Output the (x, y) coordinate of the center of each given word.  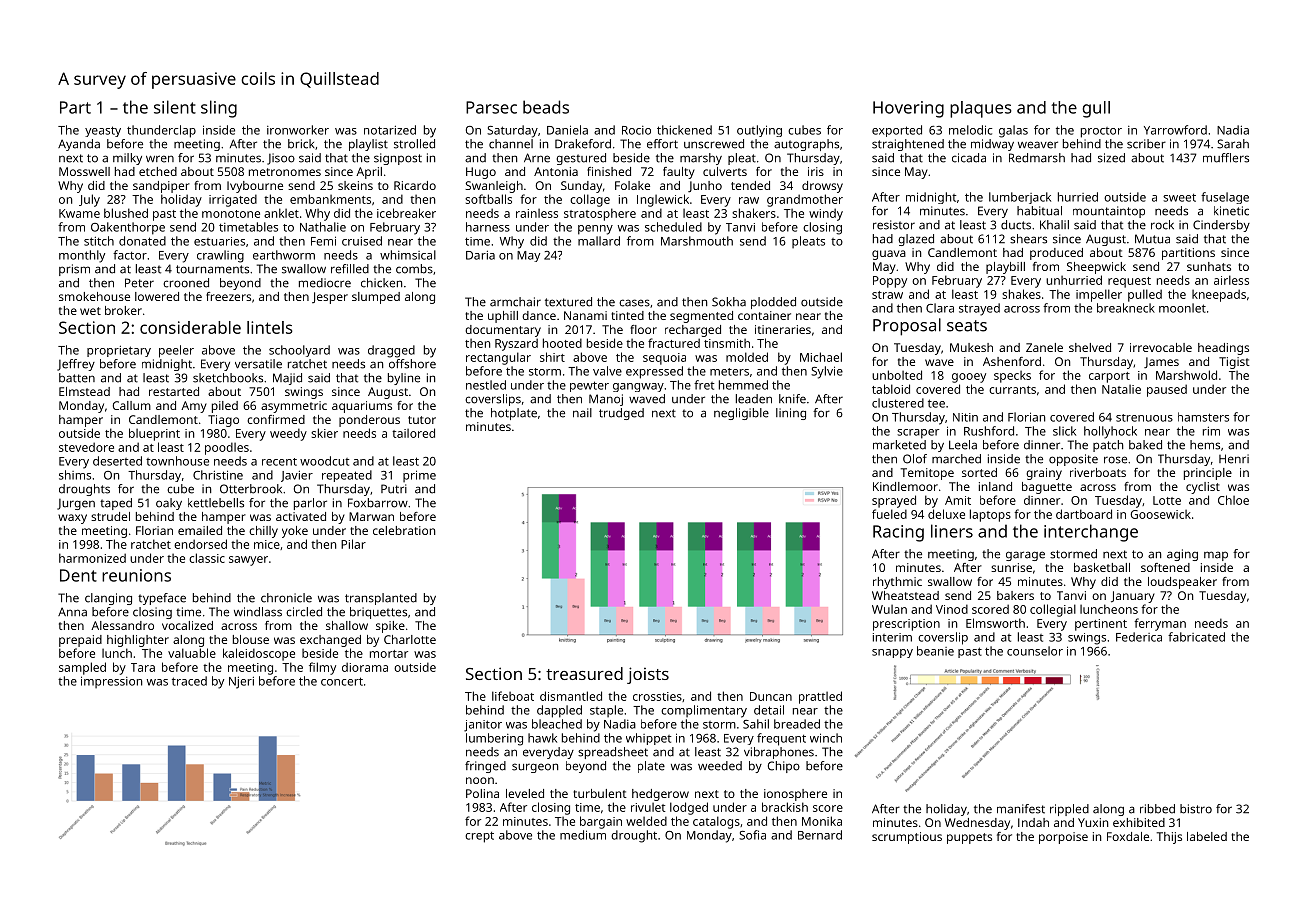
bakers (1015, 595)
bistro (1196, 809)
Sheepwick (1096, 268)
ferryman (1160, 624)
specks (1012, 377)
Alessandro (122, 625)
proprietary (119, 351)
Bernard (820, 835)
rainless (537, 213)
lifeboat (513, 696)
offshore (412, 364)
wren (160, 159)
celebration (404, 530)
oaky (169, 504)
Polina (482, 793)
